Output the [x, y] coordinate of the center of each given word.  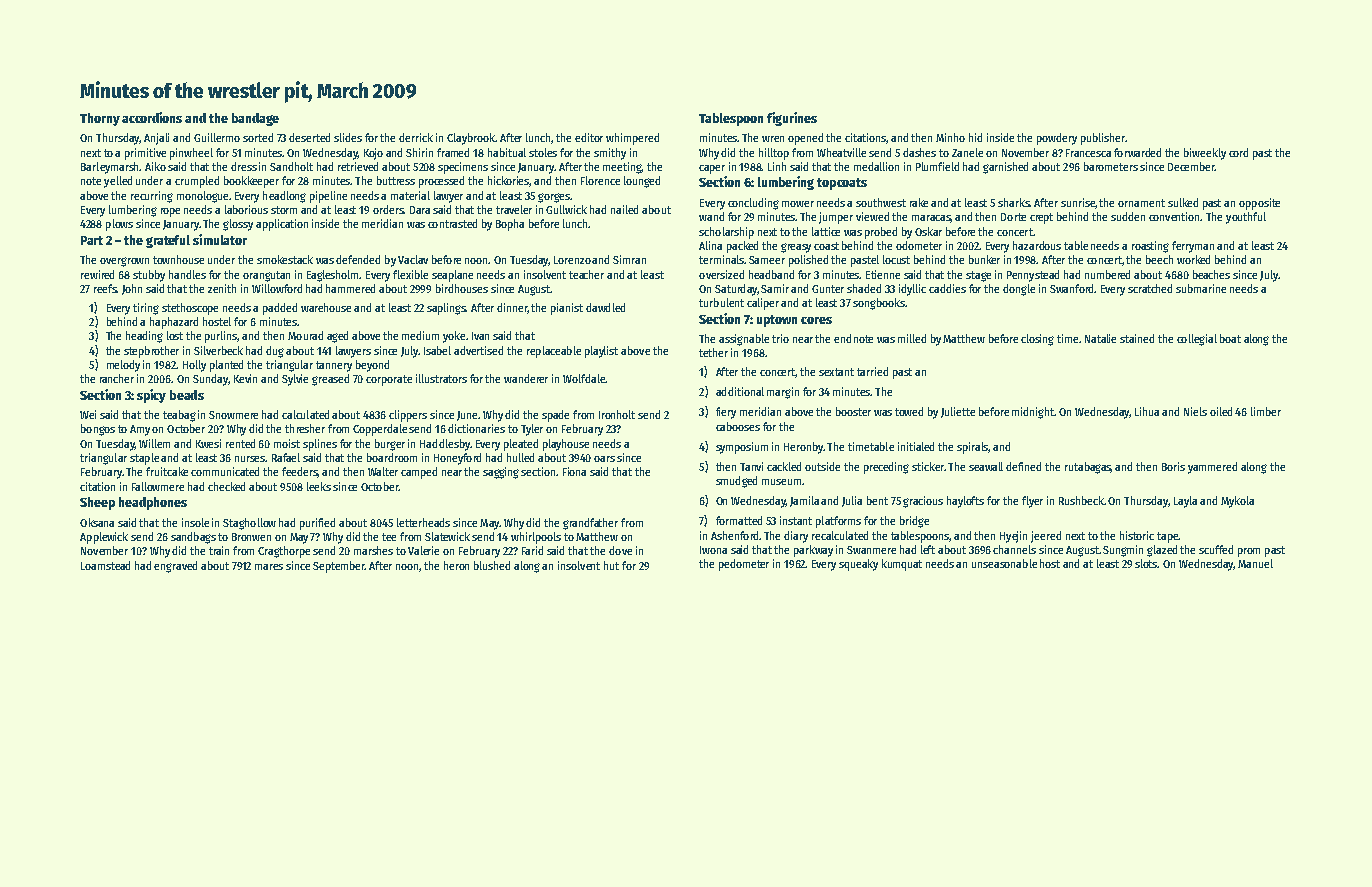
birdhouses [462, 288]
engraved [175, 567]
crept [1041, 218]
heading [144, 337]
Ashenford [734, 535]
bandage [255, 119]
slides [348, 137]
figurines [792, 119]
